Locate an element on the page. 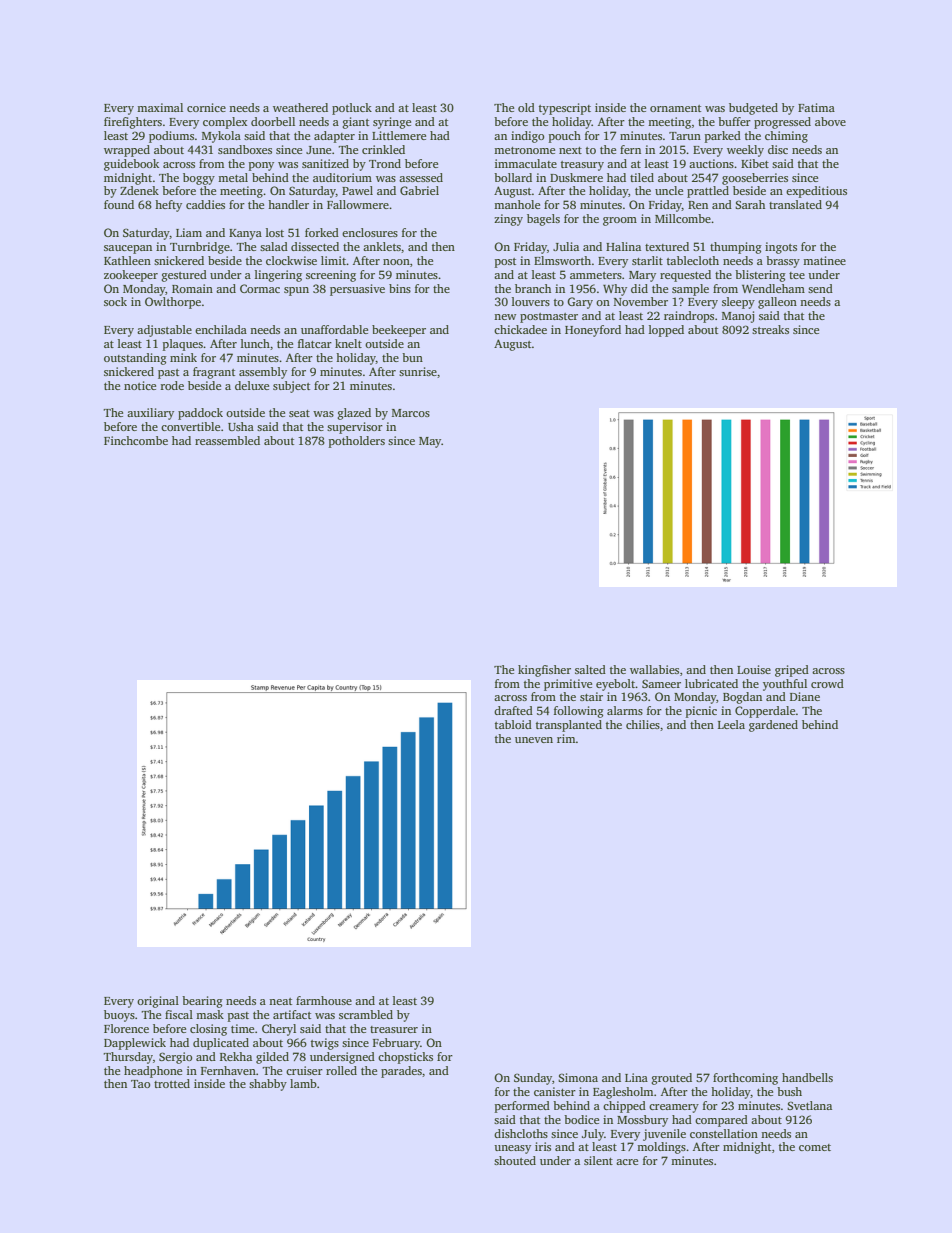  drafted is located at coordinates (513, 710).
